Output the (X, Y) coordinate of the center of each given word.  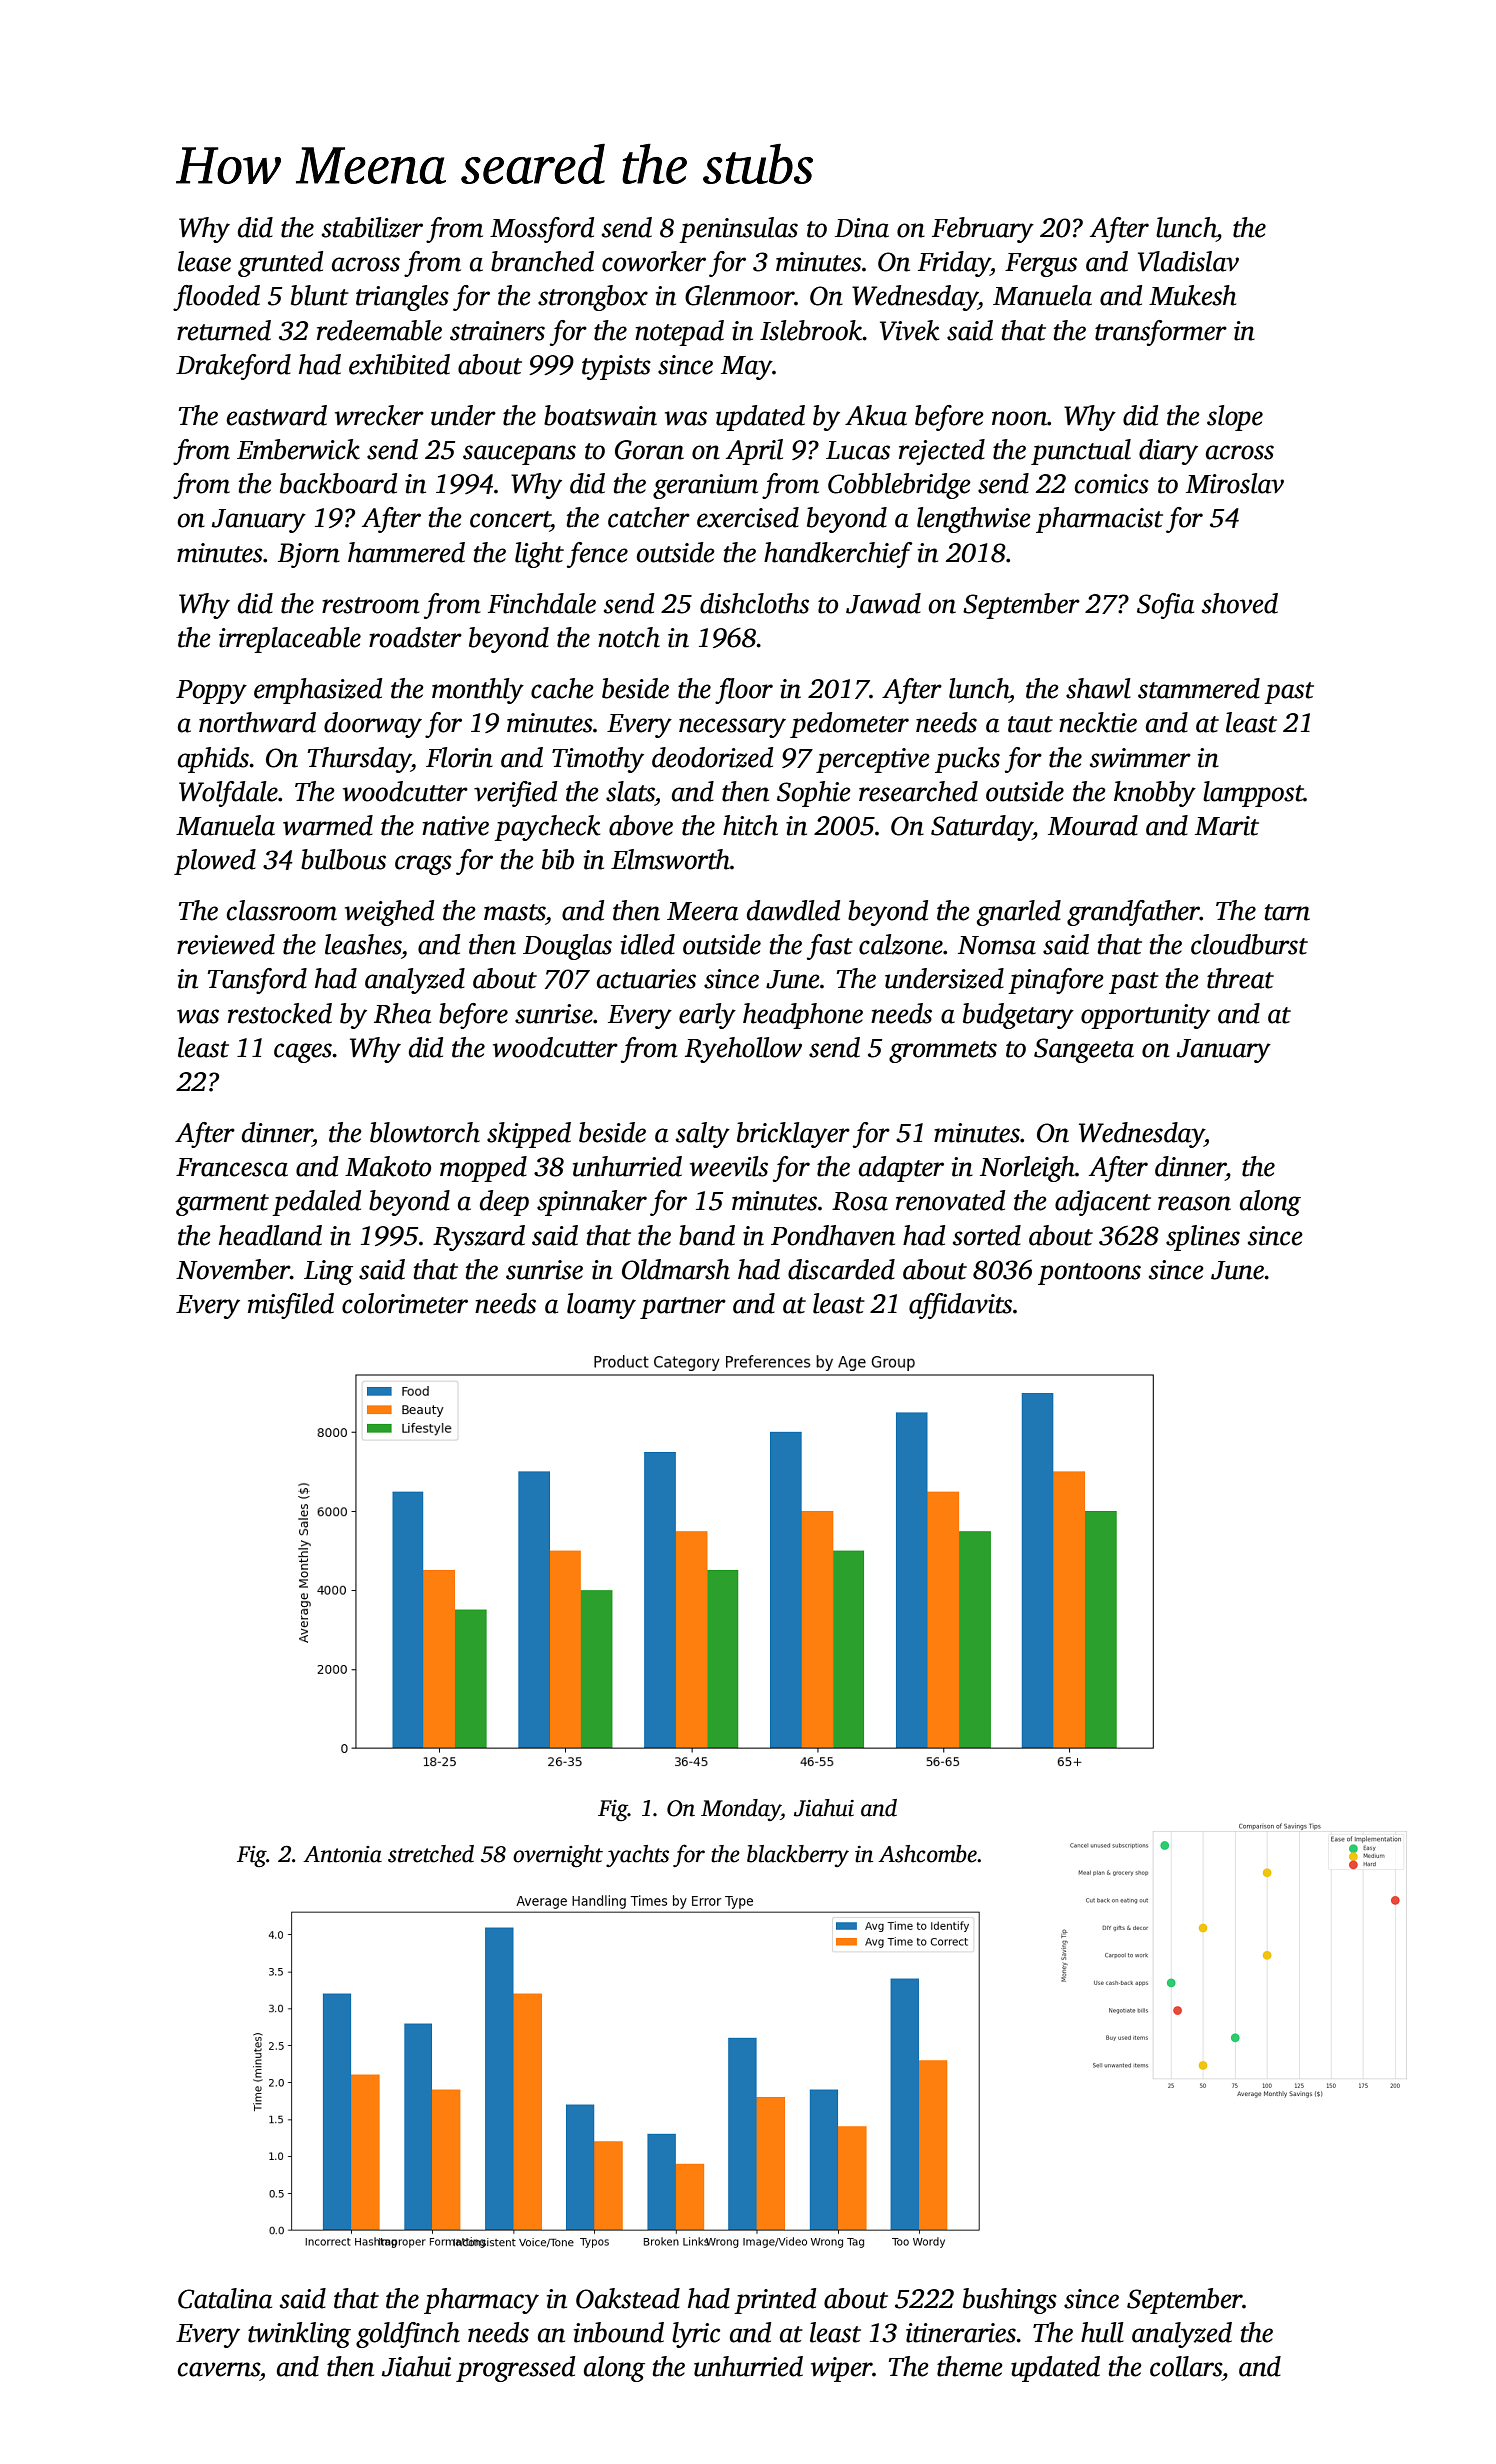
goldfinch (408, 2335)
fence (597, 555)
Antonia (342, 1854)
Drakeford (233, 367)
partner (683, 1308)
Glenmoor (740, 295)
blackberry (798, 1856)
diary (1168, 452)
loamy (601, 1306)
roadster (415, 637)
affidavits (960, 1306)
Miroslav (1235, 483)
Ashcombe (927, 1854)
